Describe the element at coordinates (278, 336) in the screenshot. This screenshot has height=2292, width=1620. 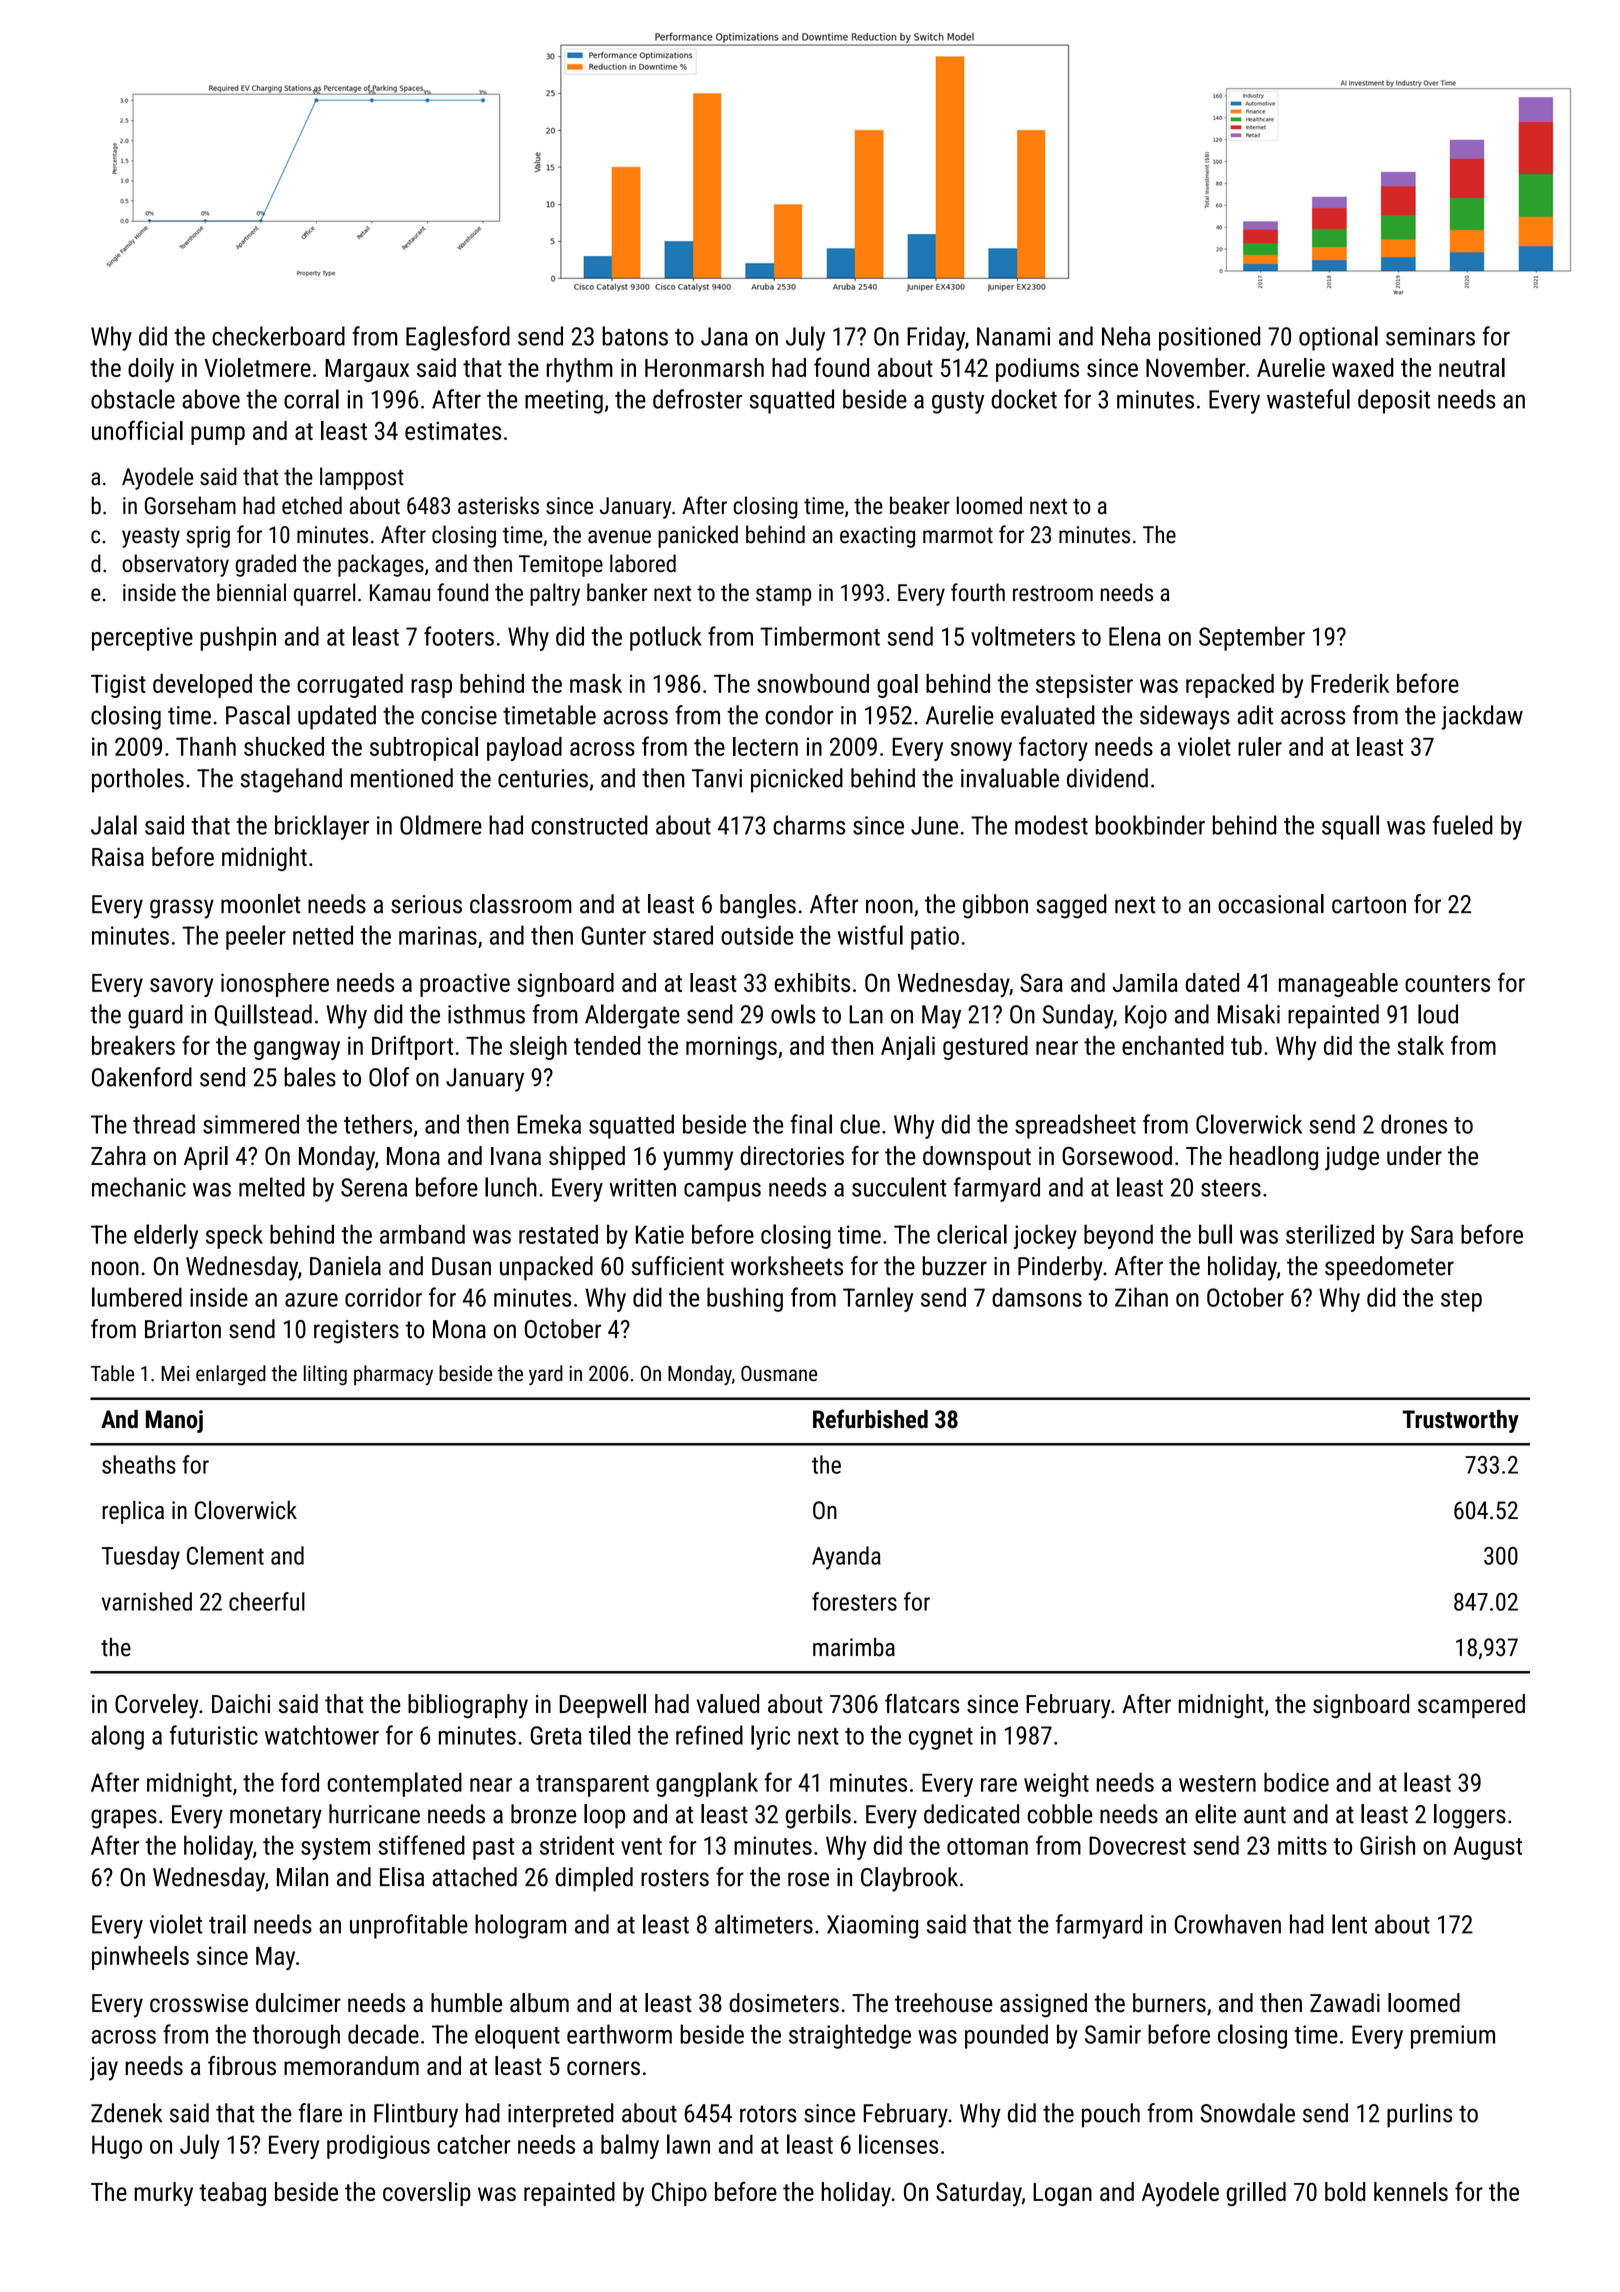
I see `checkerboard` at that location.
